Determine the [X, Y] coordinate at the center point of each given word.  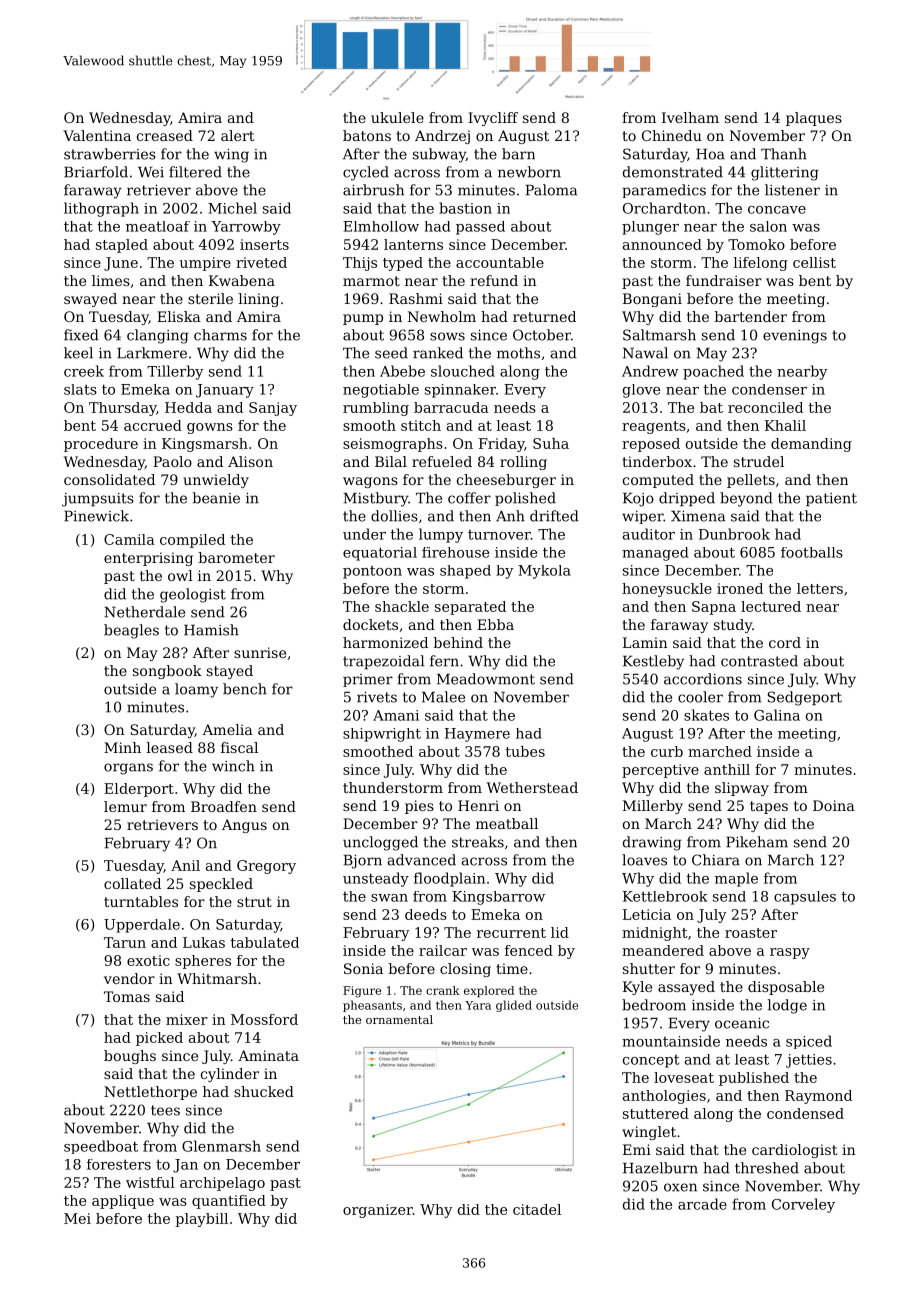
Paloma [551, 190]
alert [238, 135]
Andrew [650, 371]
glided [514, 1006]
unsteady [376, 879]
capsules [805, 898]
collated [132, 883]
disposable [786, 988]
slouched [463, 371]
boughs [130, 1057]
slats [80, 389]
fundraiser [724, 280]
